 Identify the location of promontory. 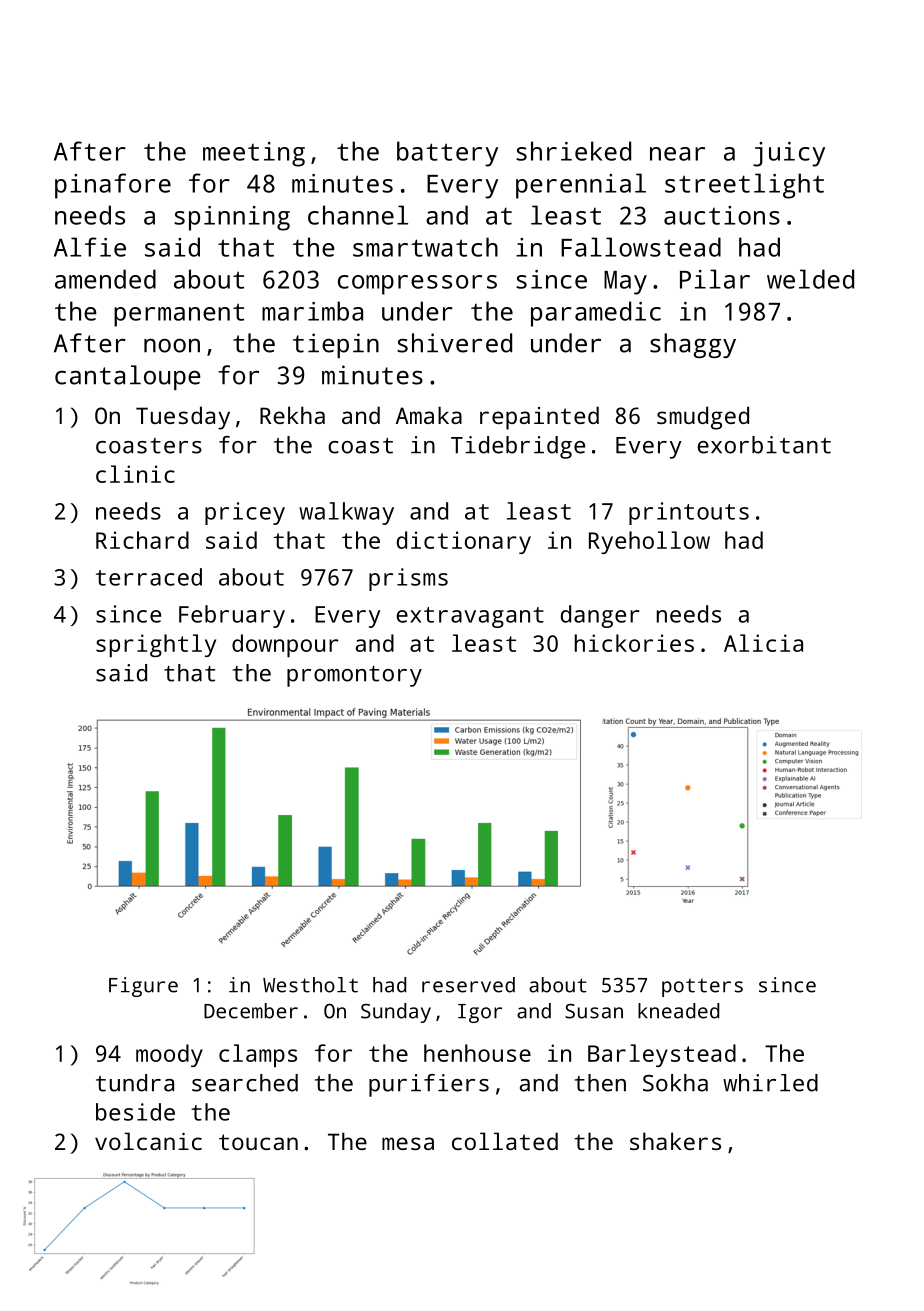
(354, 676).
